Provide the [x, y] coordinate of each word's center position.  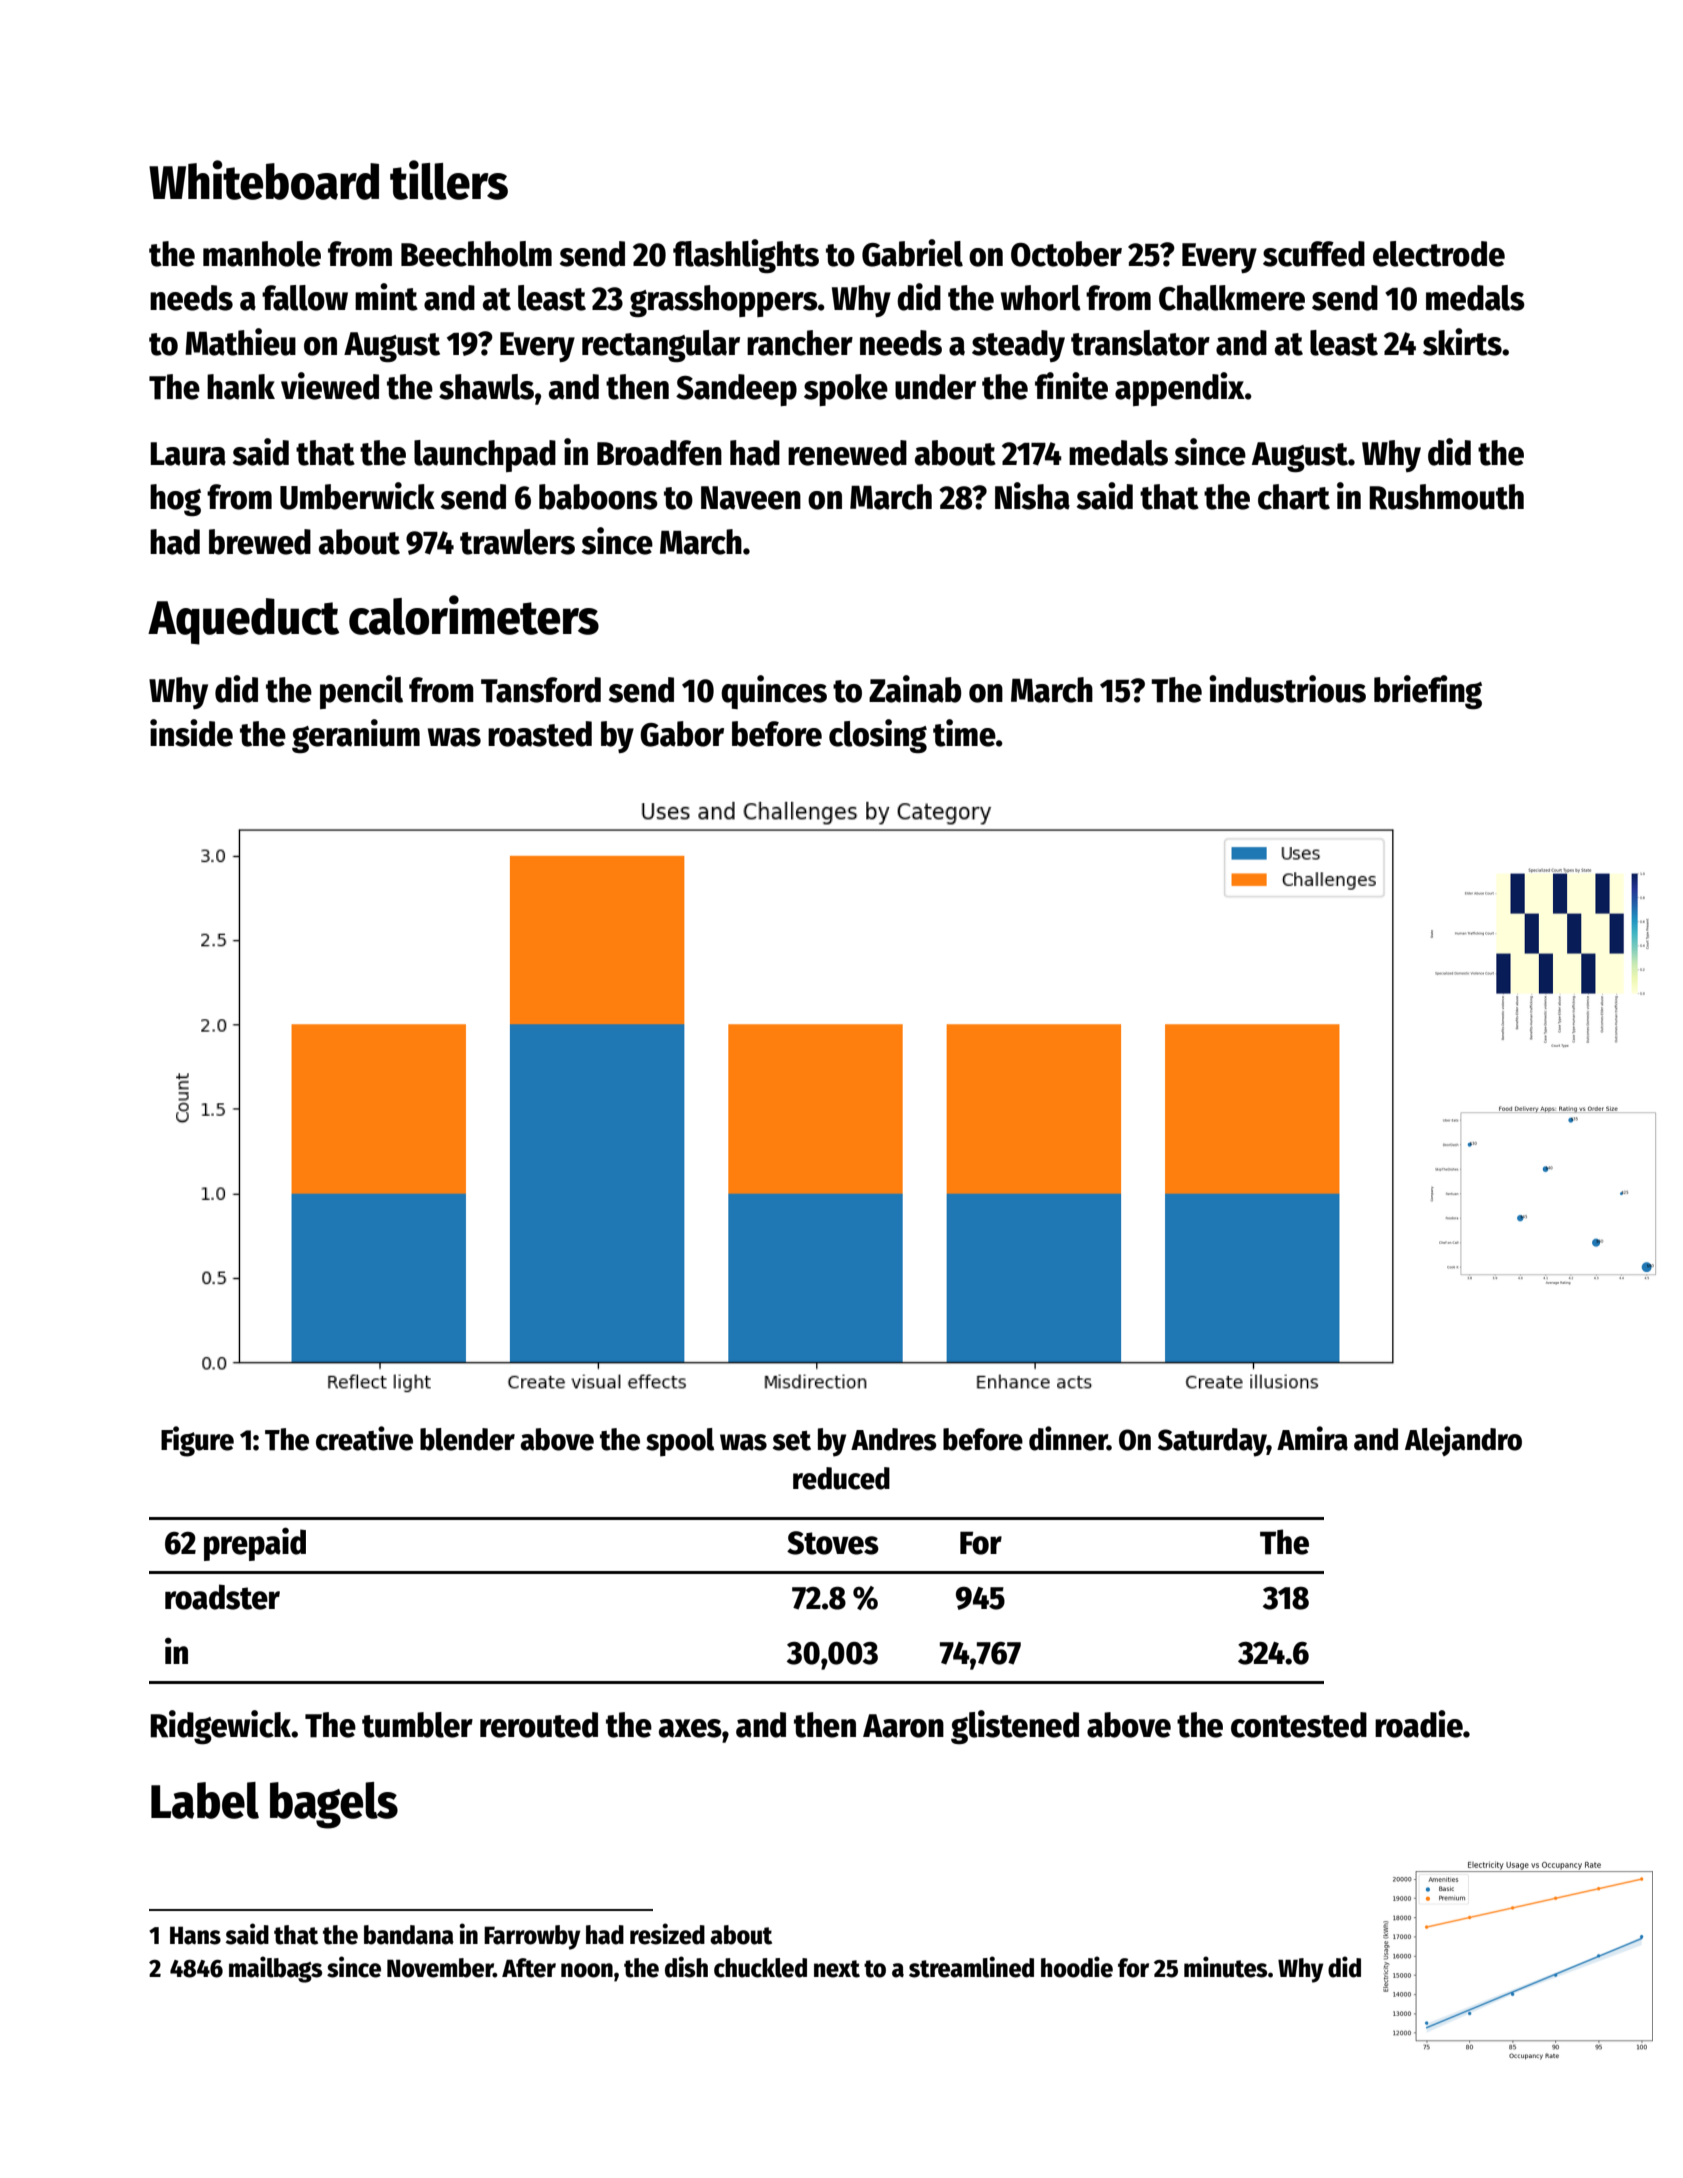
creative [364, 1438]
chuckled [760, 1968]
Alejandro [1463, 1441]
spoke [846, 390]
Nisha [1032, 496]
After [529, 1968]
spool [680, 1442]
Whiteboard [264, 180]
